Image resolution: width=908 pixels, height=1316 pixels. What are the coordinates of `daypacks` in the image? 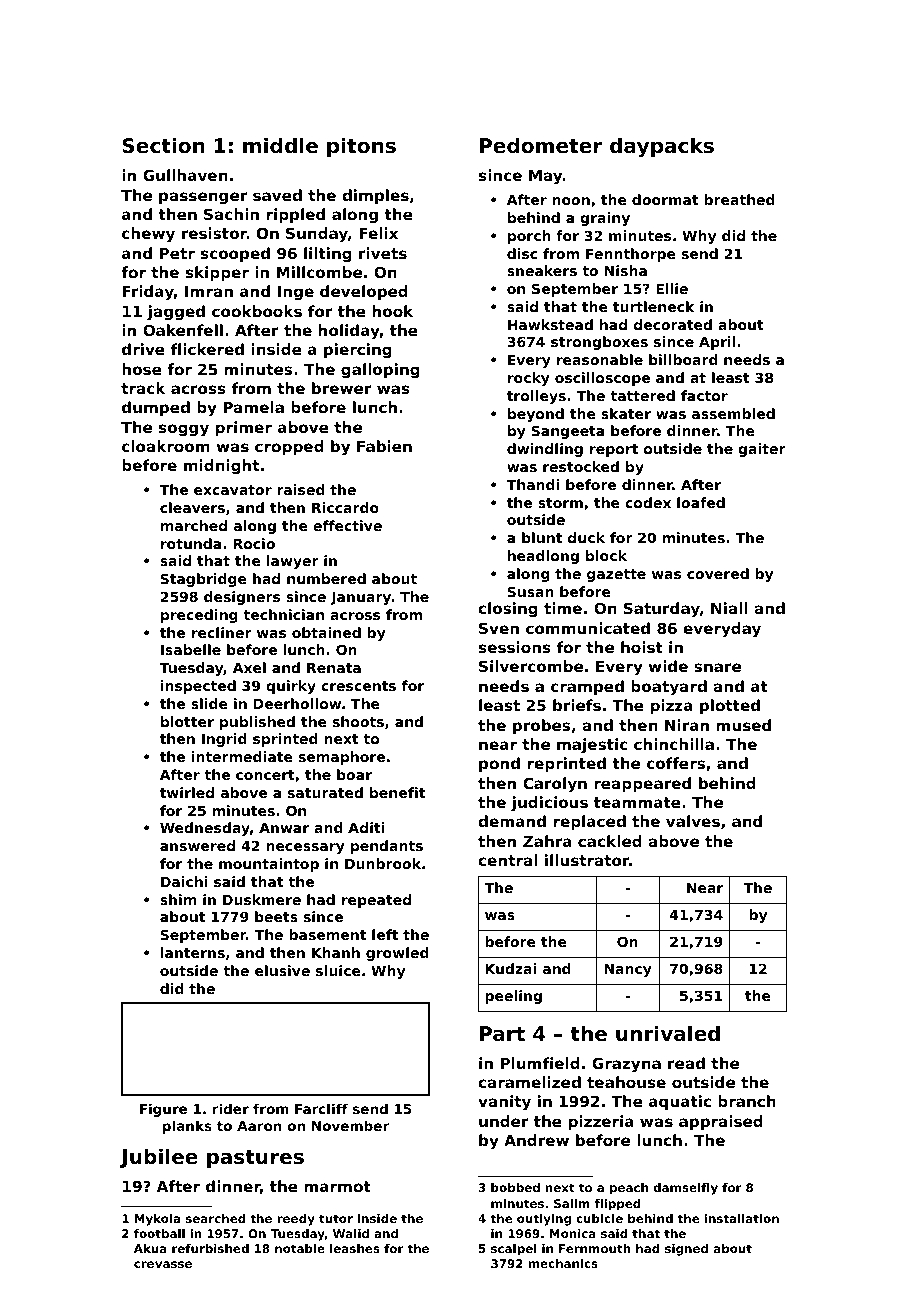 It's located at (662, 147).
